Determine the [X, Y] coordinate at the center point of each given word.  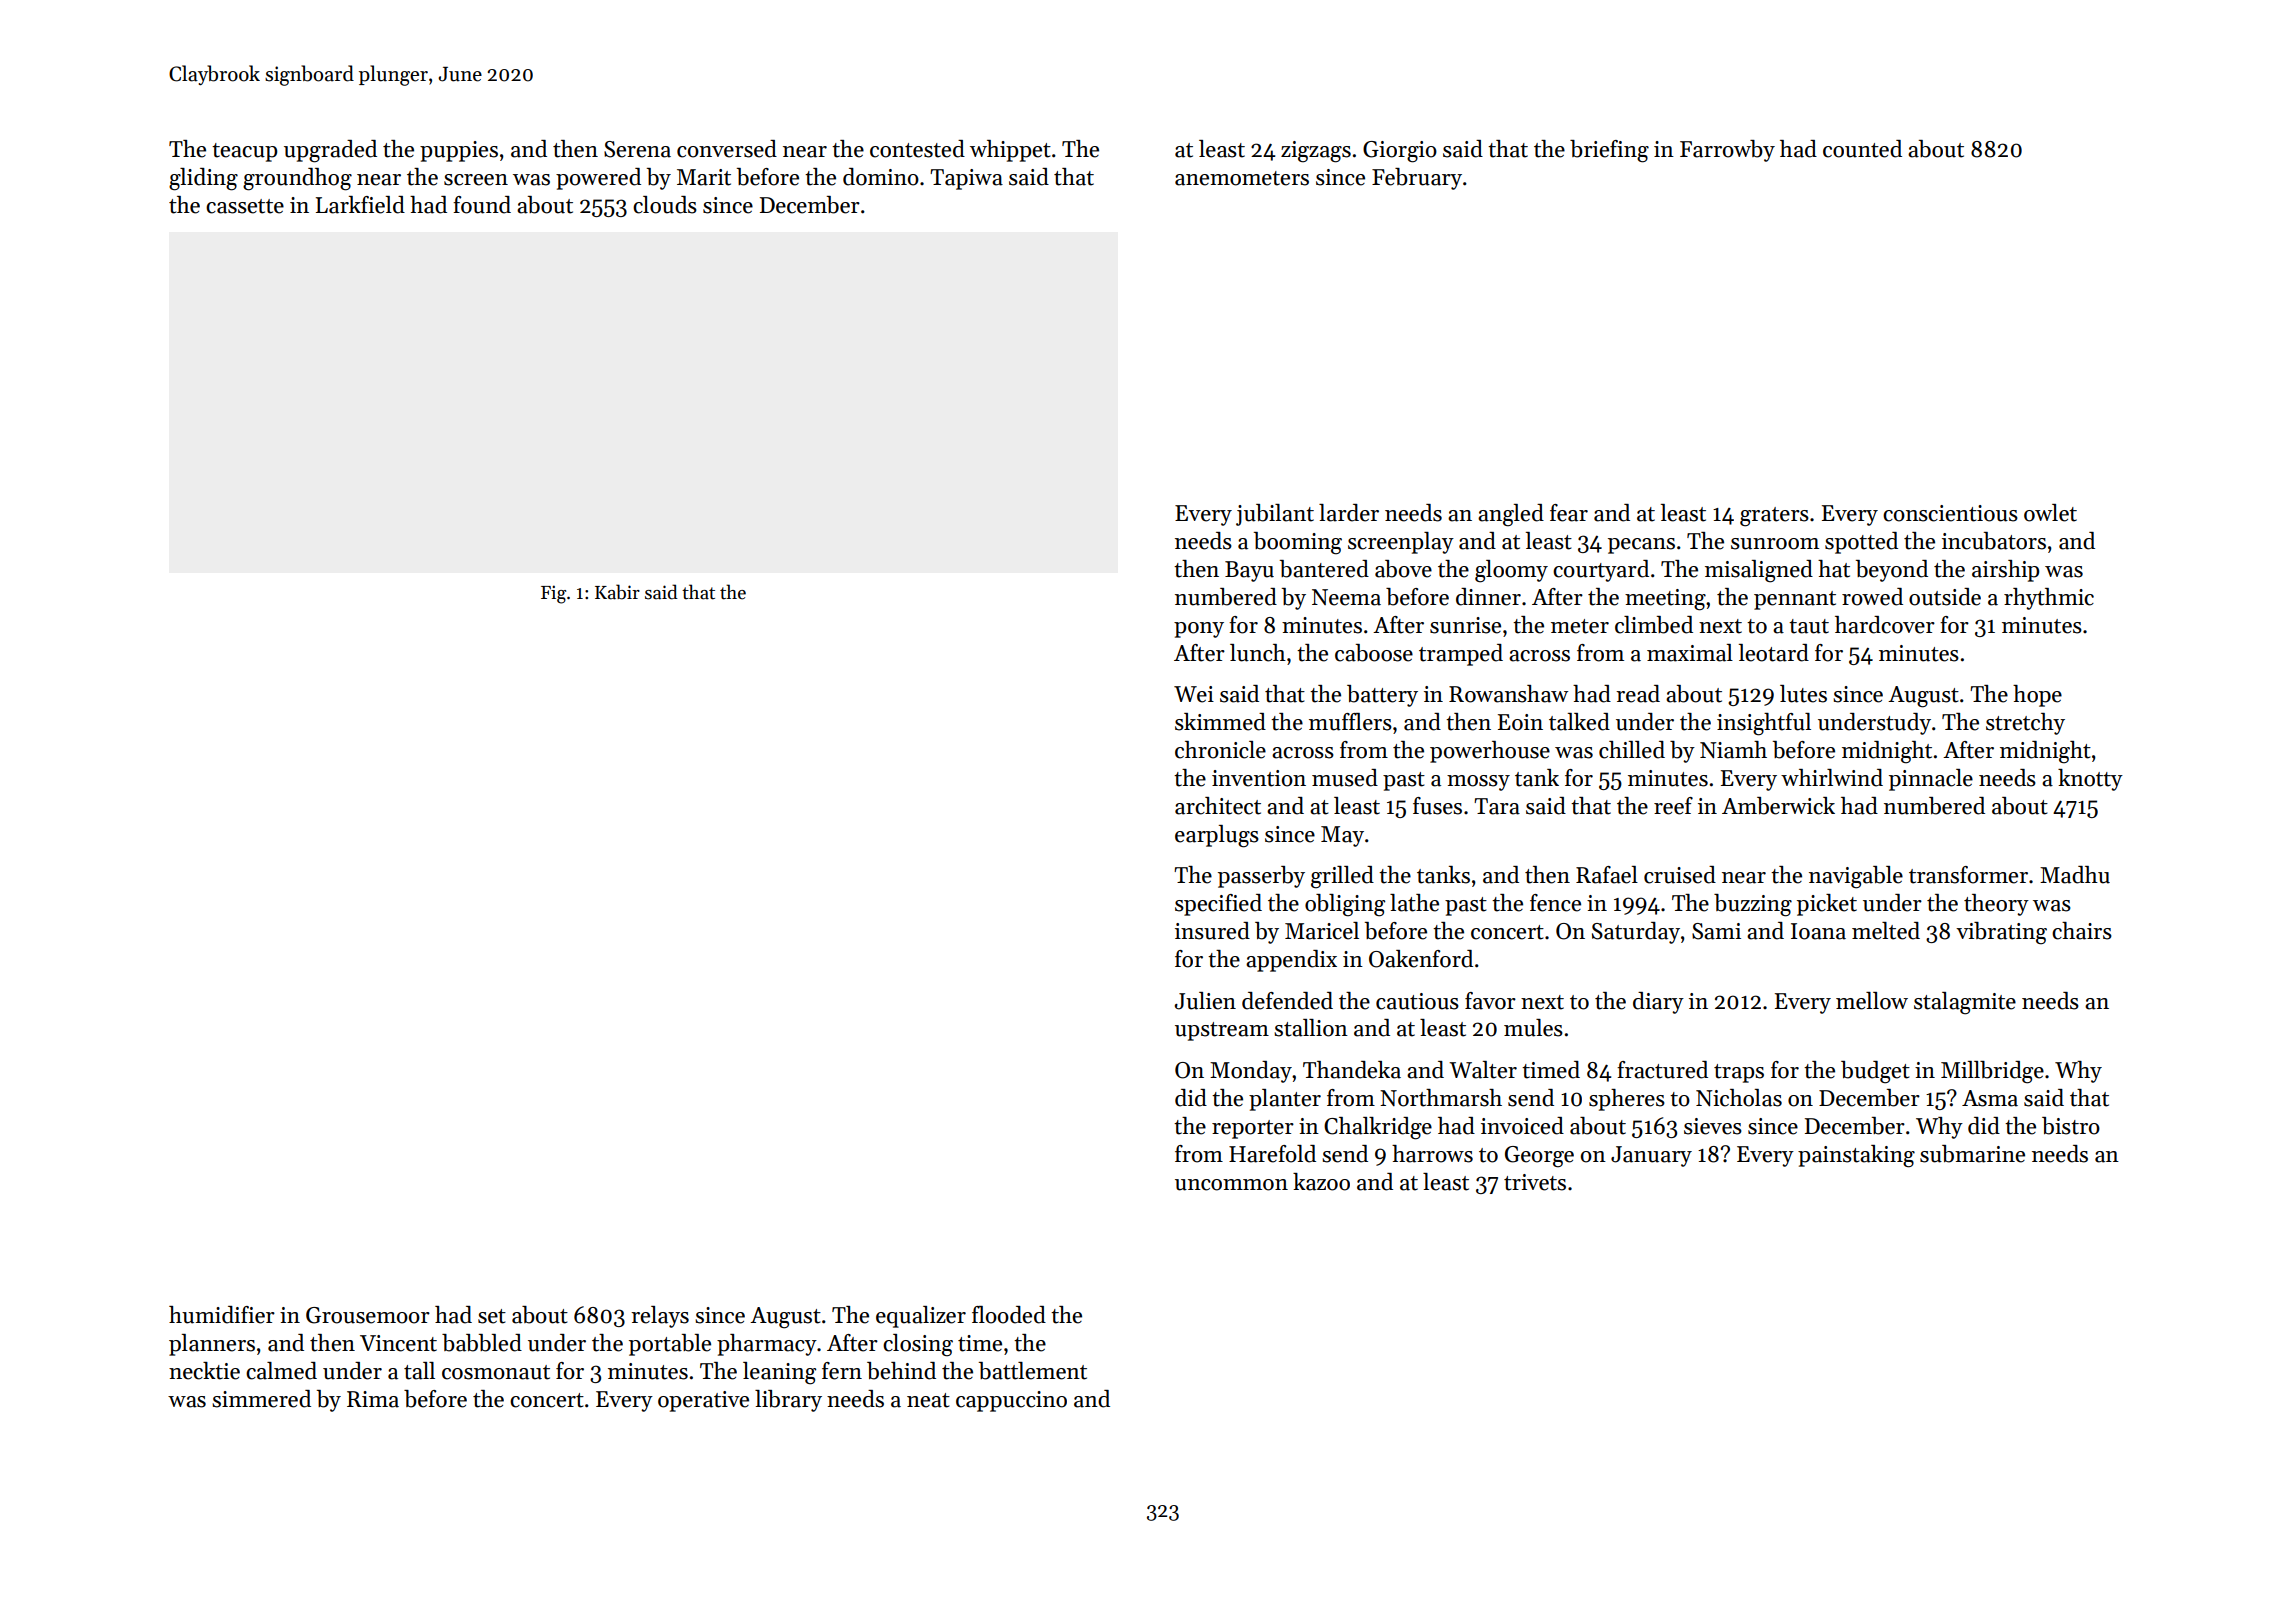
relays [660, 1317]
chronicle [1220, 750]
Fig [553, 594]
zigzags [1316, 152]
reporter [1253, 1129]
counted [1862, 149]
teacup [244, 152]
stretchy [2025, 724]
